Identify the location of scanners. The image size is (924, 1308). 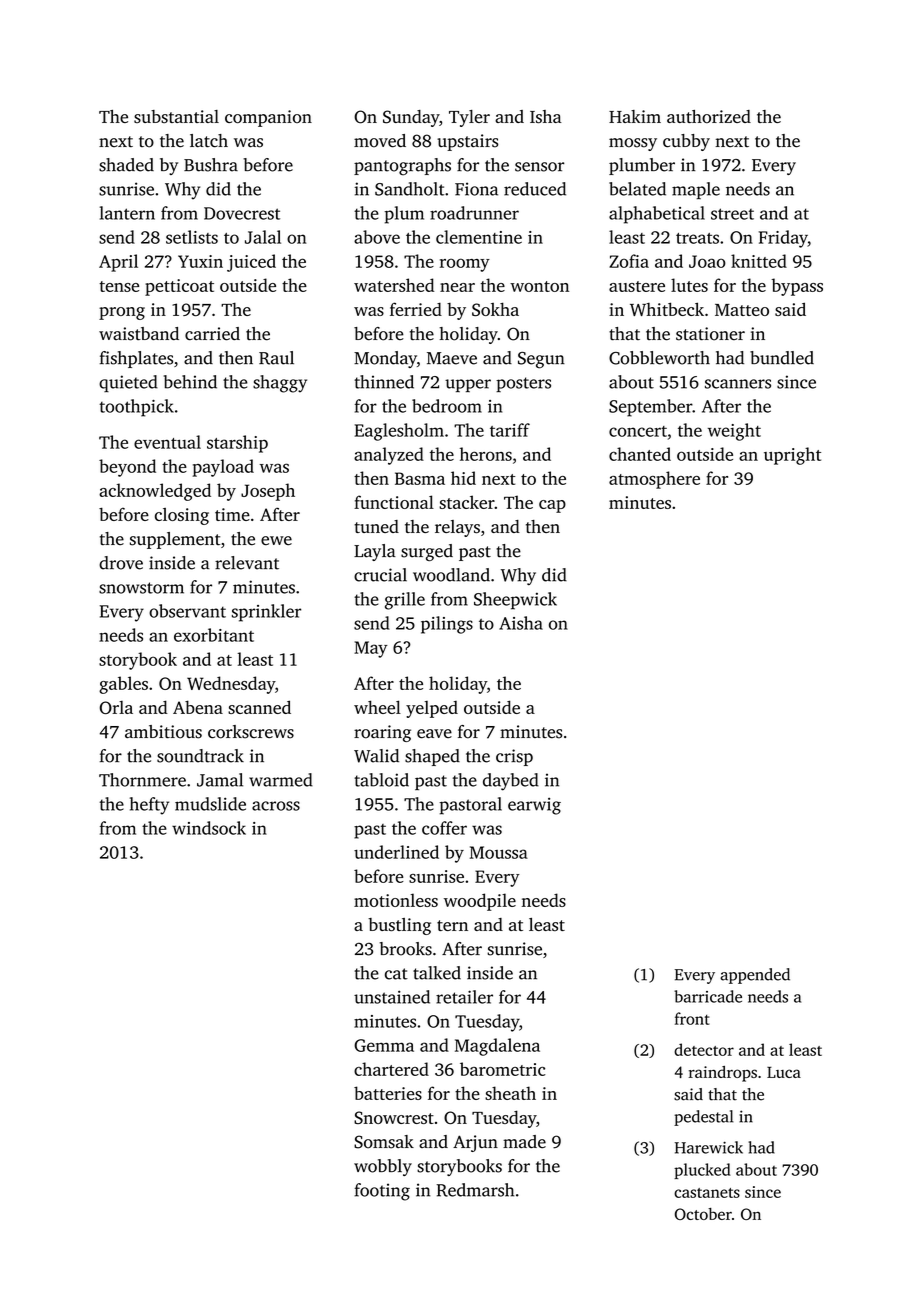
(738, 384).
